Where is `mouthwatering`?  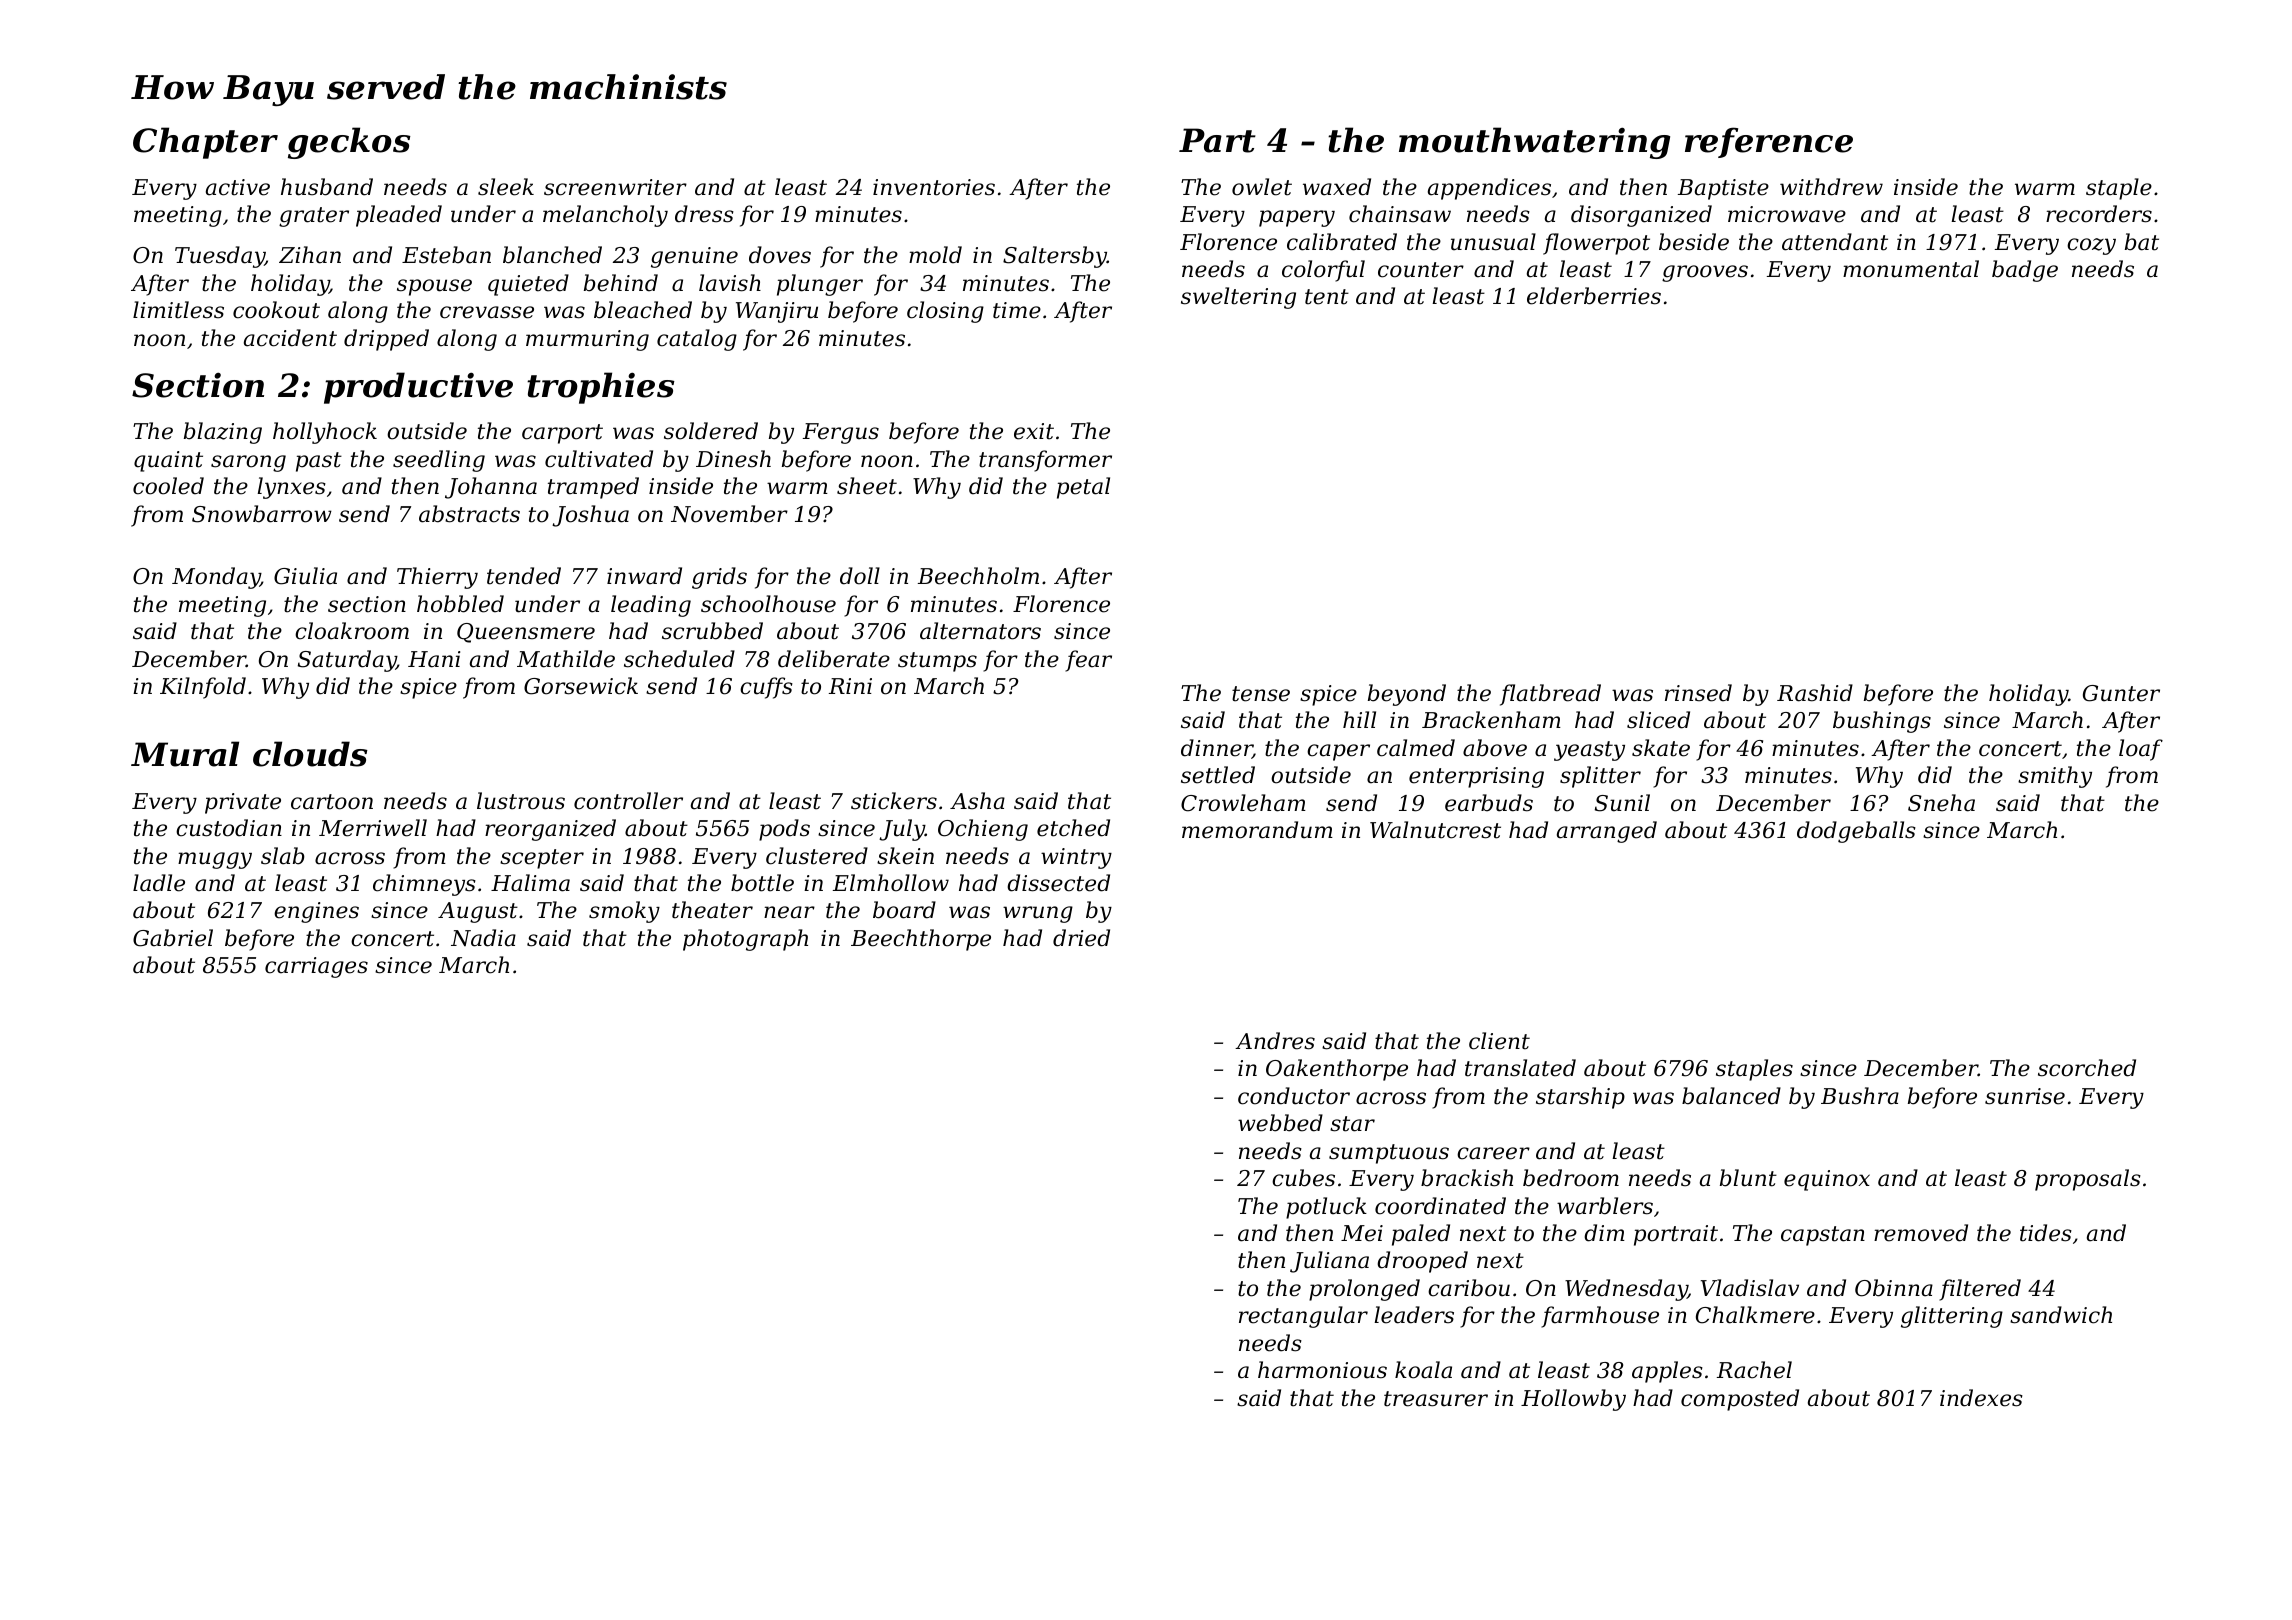 mouthwatering is located at coordinates (1534, 143).
